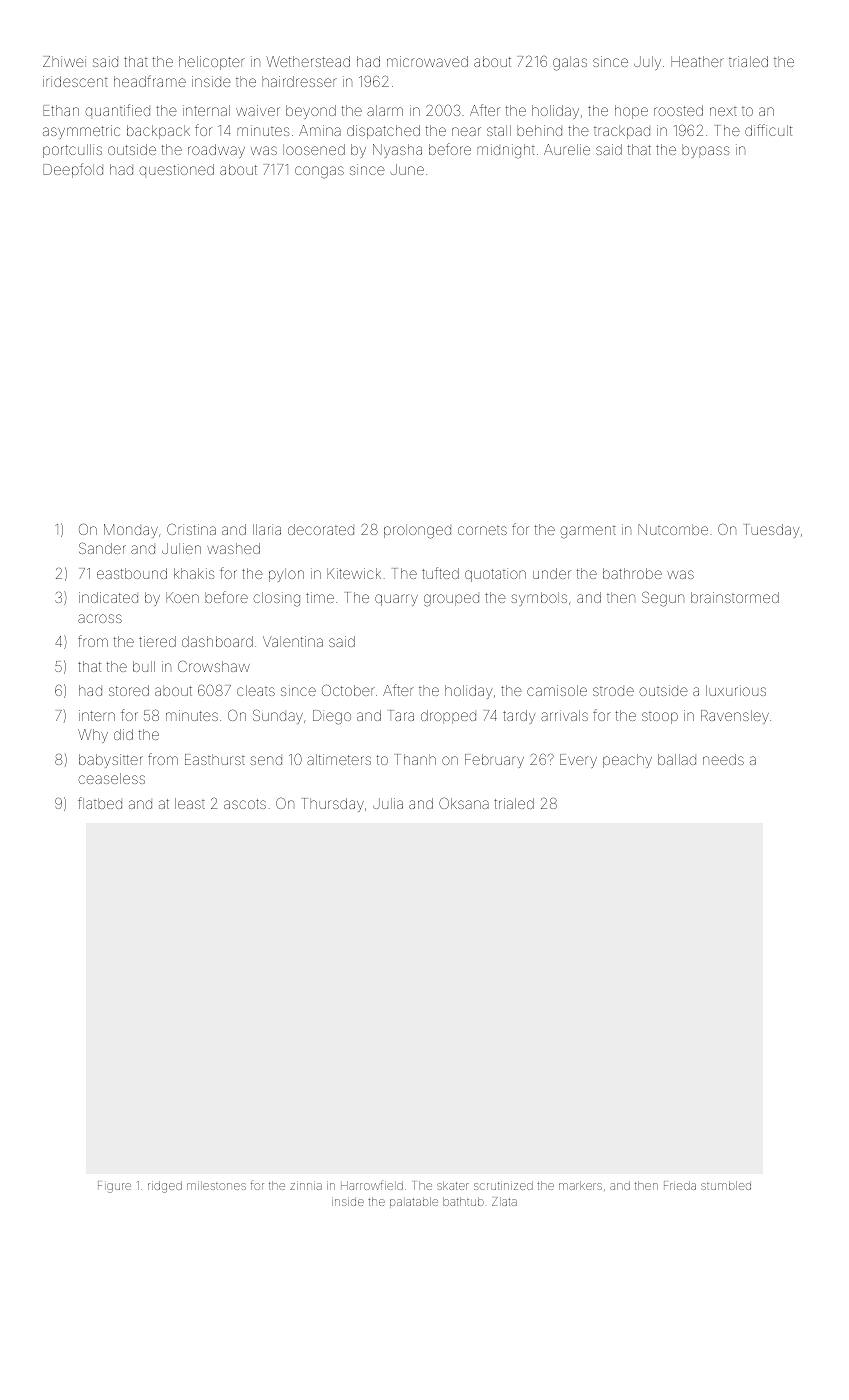 This screenshot has height=1400, width=849. Describe the element at coordinates (736, 690) in the screenshot. I see `luxurious` at that location.
